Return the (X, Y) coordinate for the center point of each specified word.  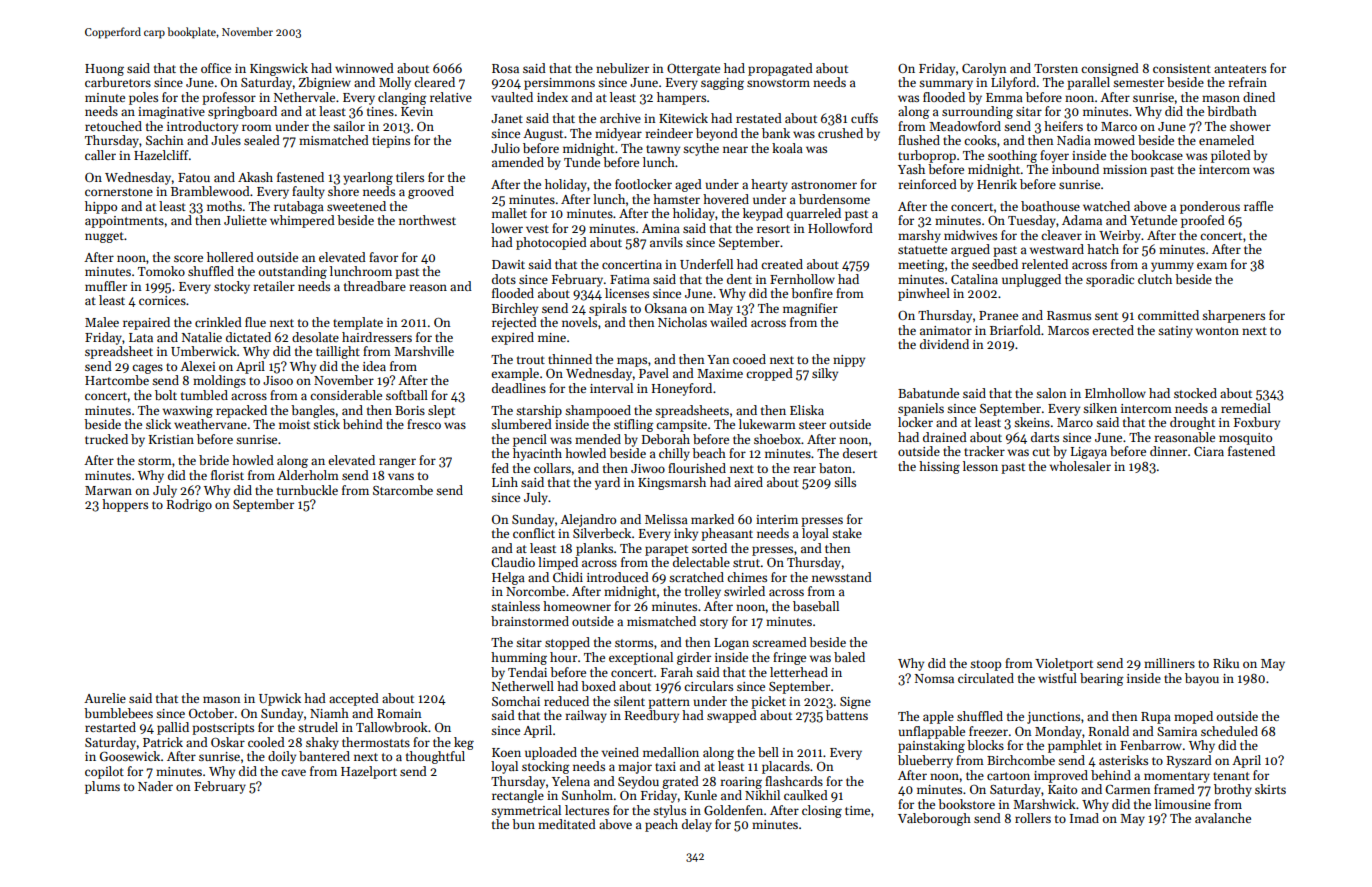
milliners (1169, 663)
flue (255, 322)
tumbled (204, 395)
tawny (663, 150)
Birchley (515, 309)
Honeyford (682, 389)
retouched (113, 126)
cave (293, 772)
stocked (1195, 393)
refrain (1247, 82)
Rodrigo (189, 505)
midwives (970, 235)
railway (586, 716)
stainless (515, 606)
